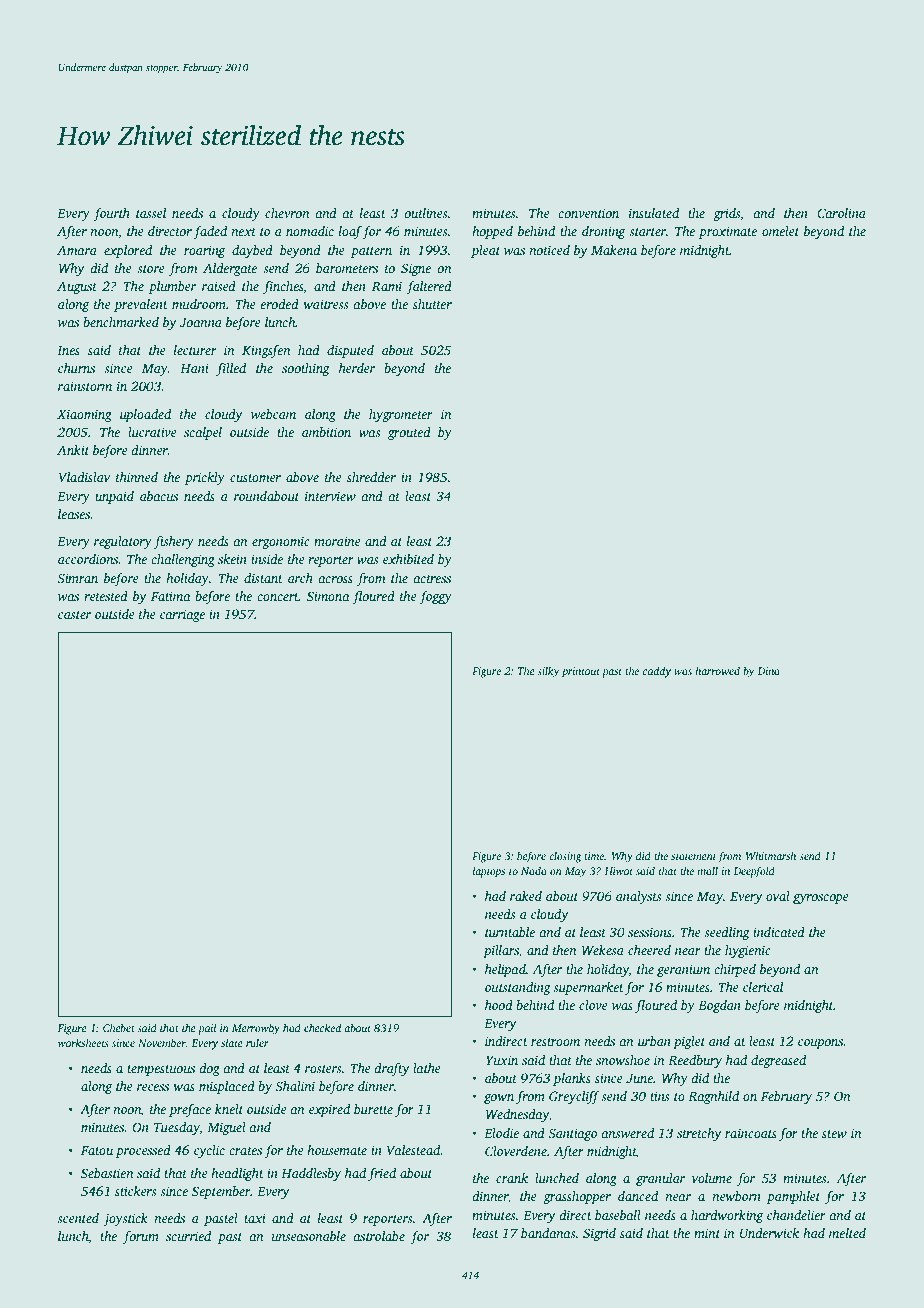 The image size is (924, 1308). I want to click on caddy, so click(657, 672).
